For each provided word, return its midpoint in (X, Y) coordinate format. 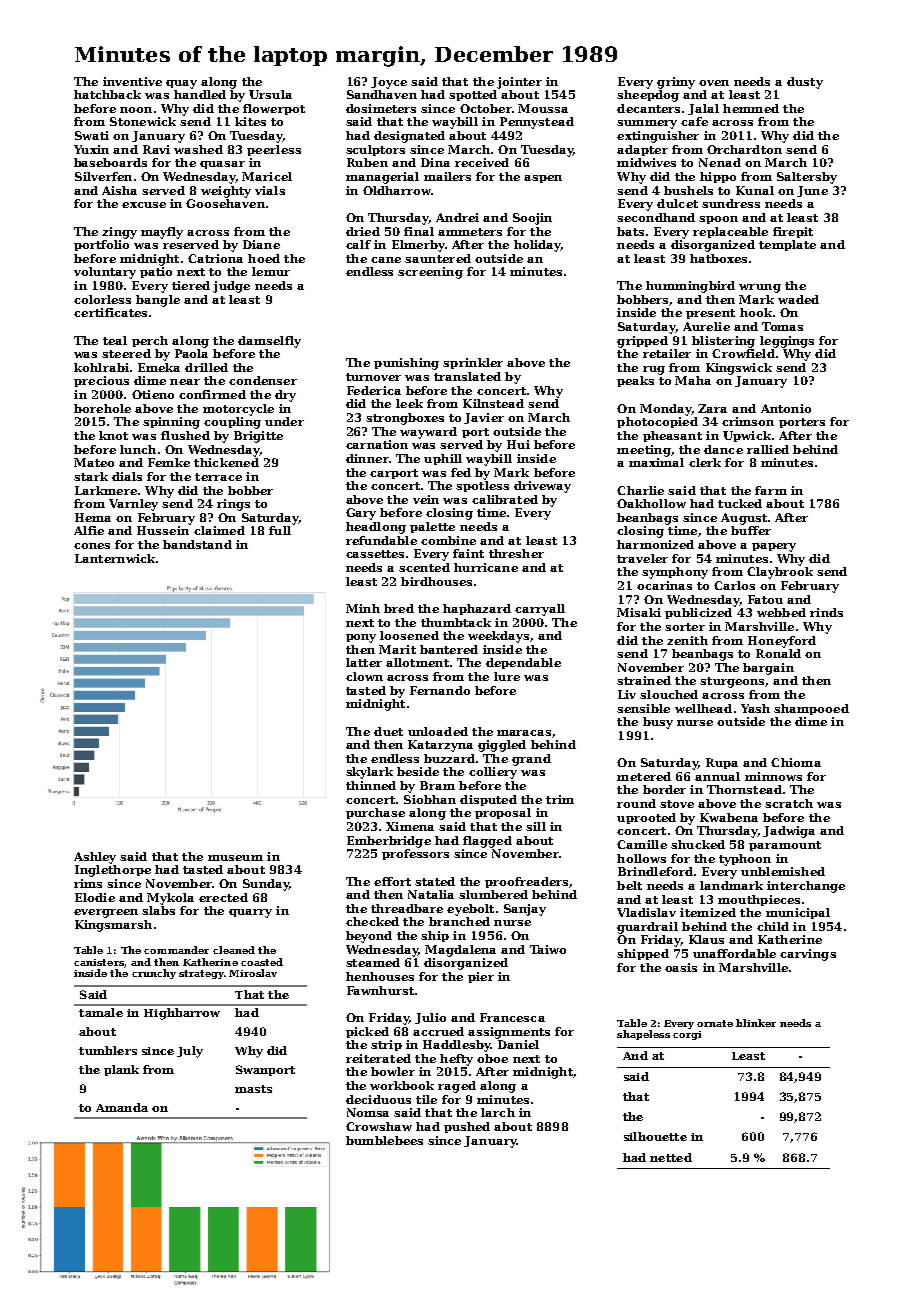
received (482, 162)
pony (361, 638)
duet (388, 731)
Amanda (122, 1107)
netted (671, 1157)
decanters (648, 108)
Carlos (734, 585)
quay (181, 84)
